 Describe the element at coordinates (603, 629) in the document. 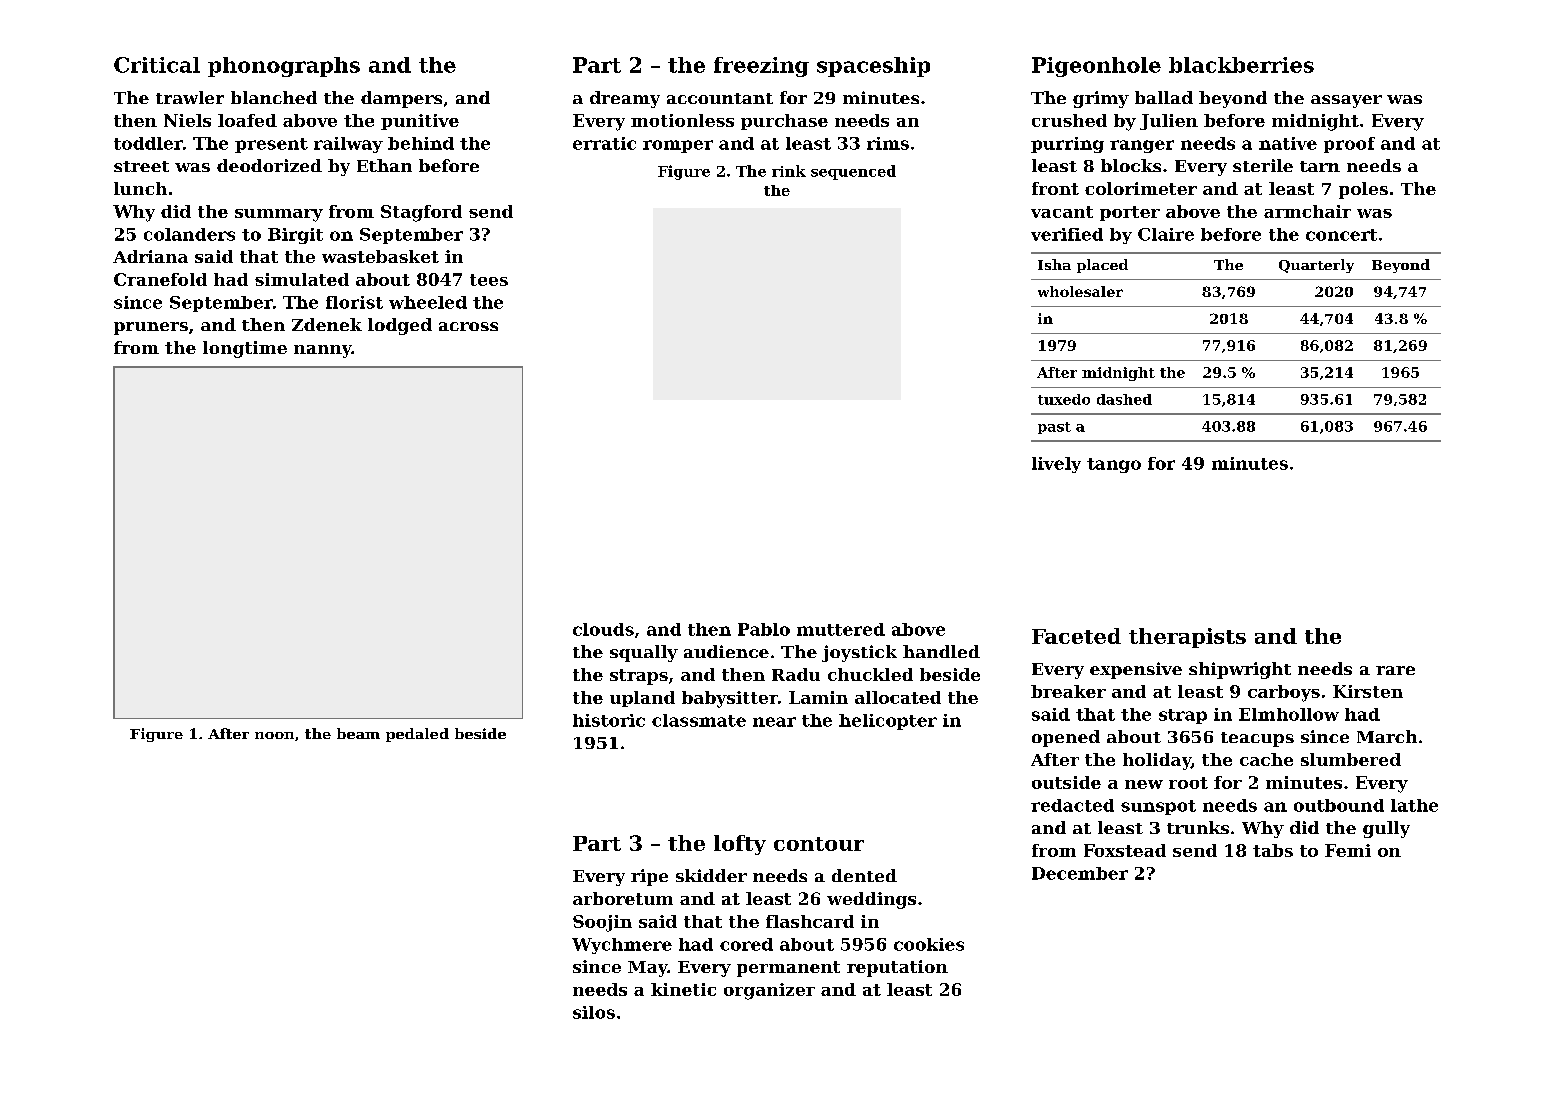

I see `clouds` at that location.
